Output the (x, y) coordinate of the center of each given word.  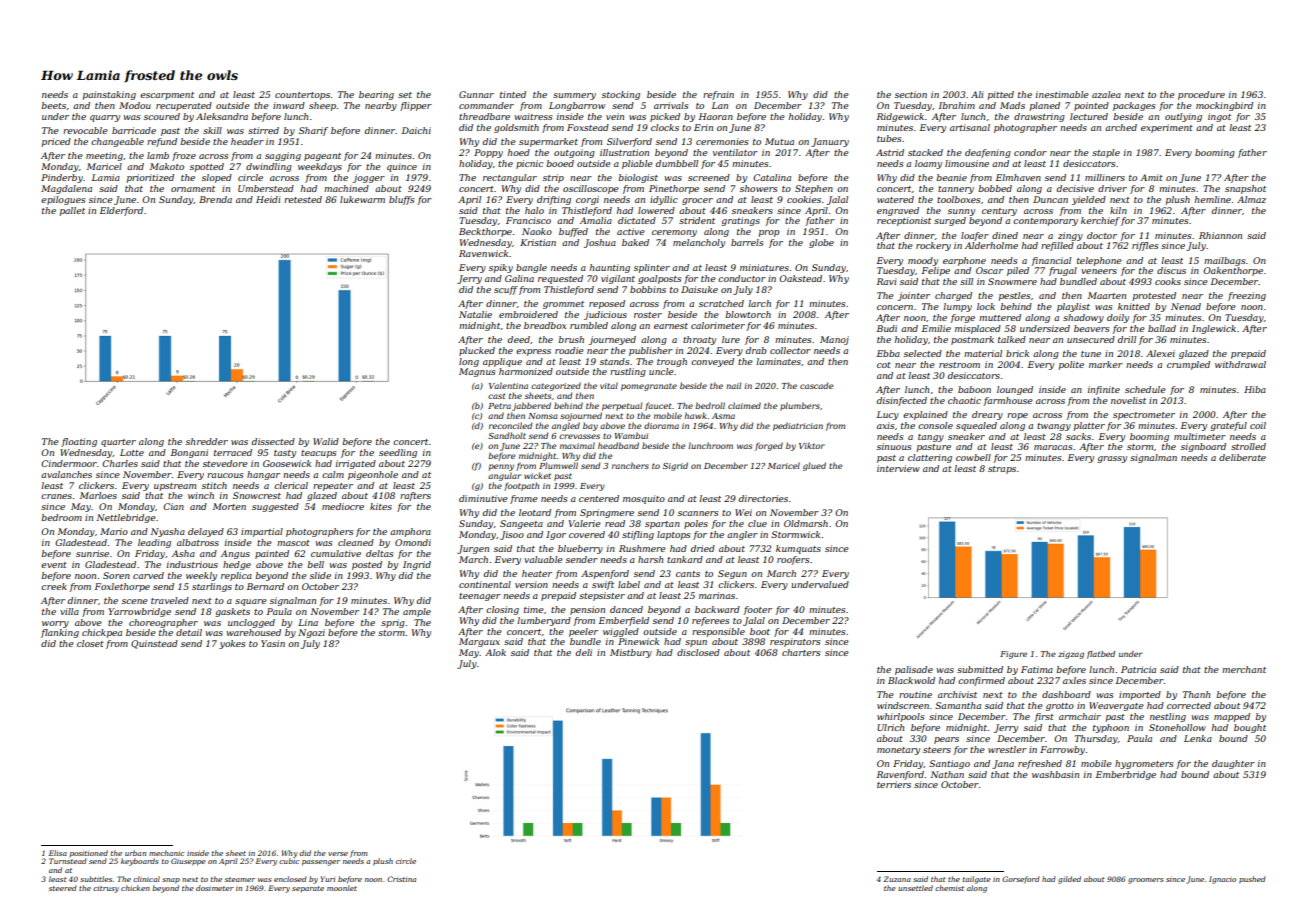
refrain (718, 95)
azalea (1106, 94)
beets (53, 105)
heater (537, 573)
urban (135, 853)
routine (915, 694)
